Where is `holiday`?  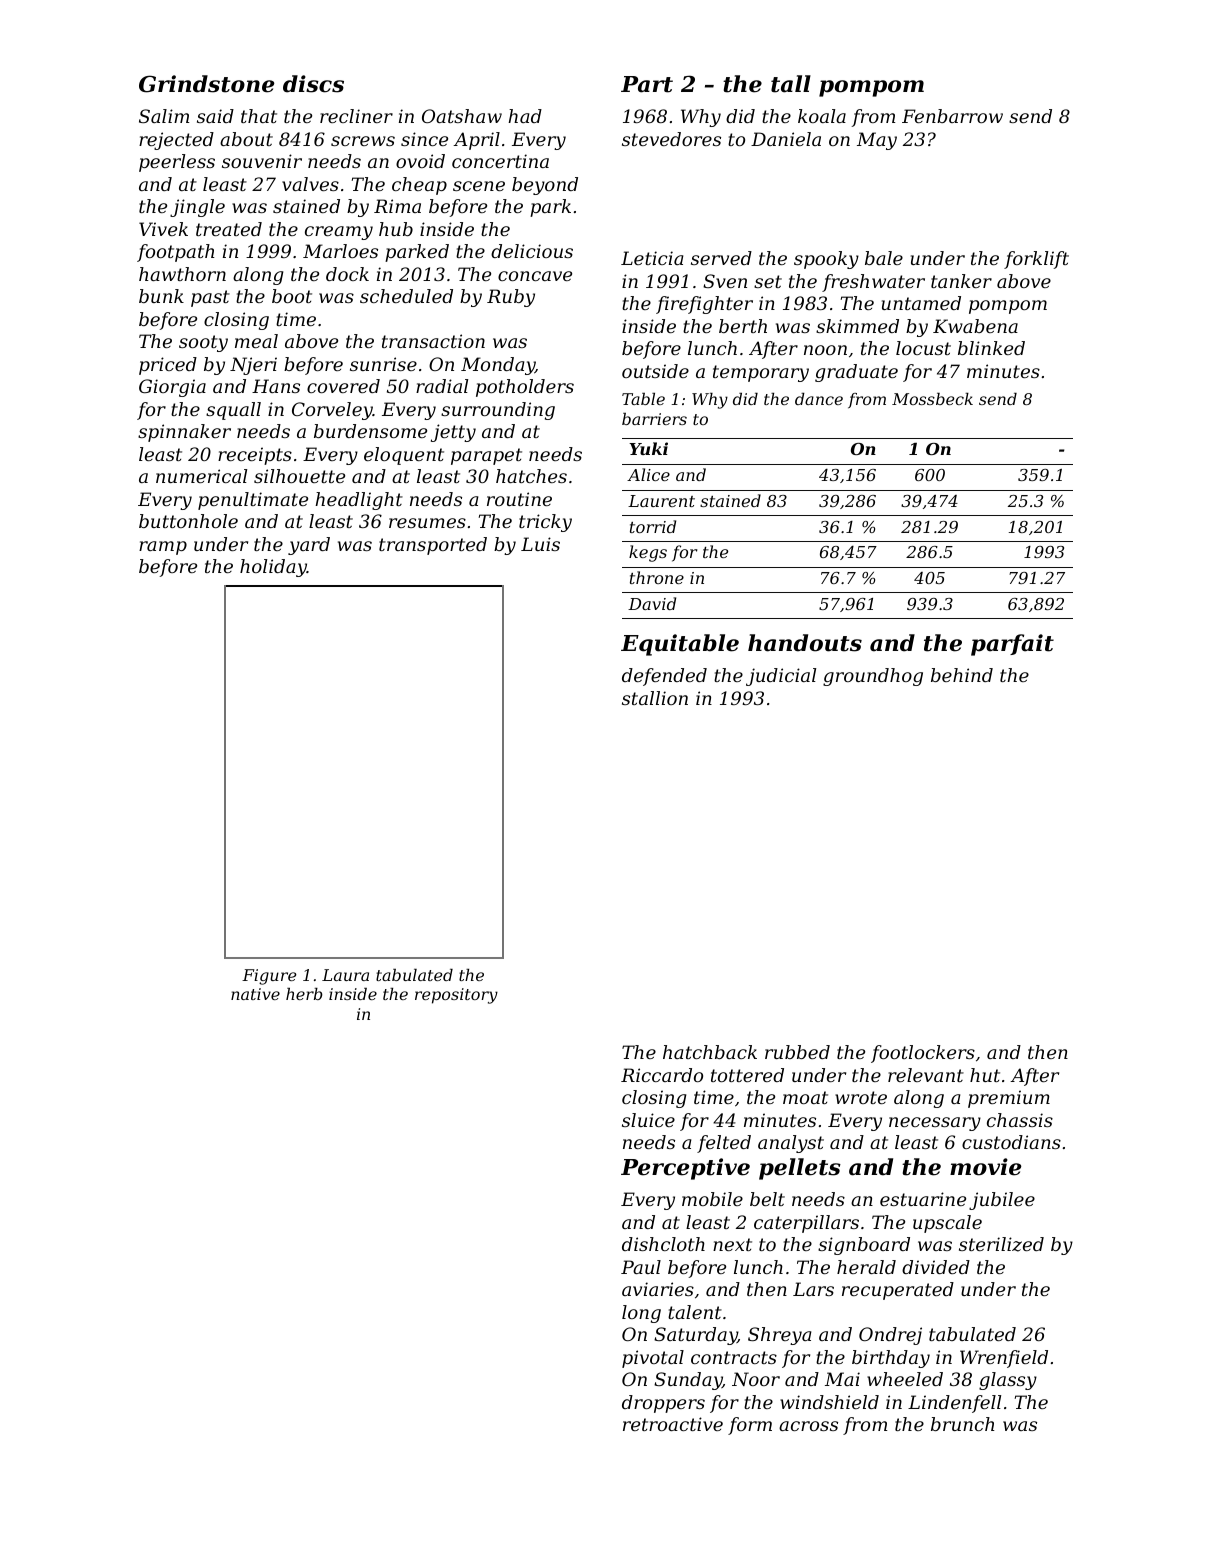 holiday is located at coordinates (273, 568).
